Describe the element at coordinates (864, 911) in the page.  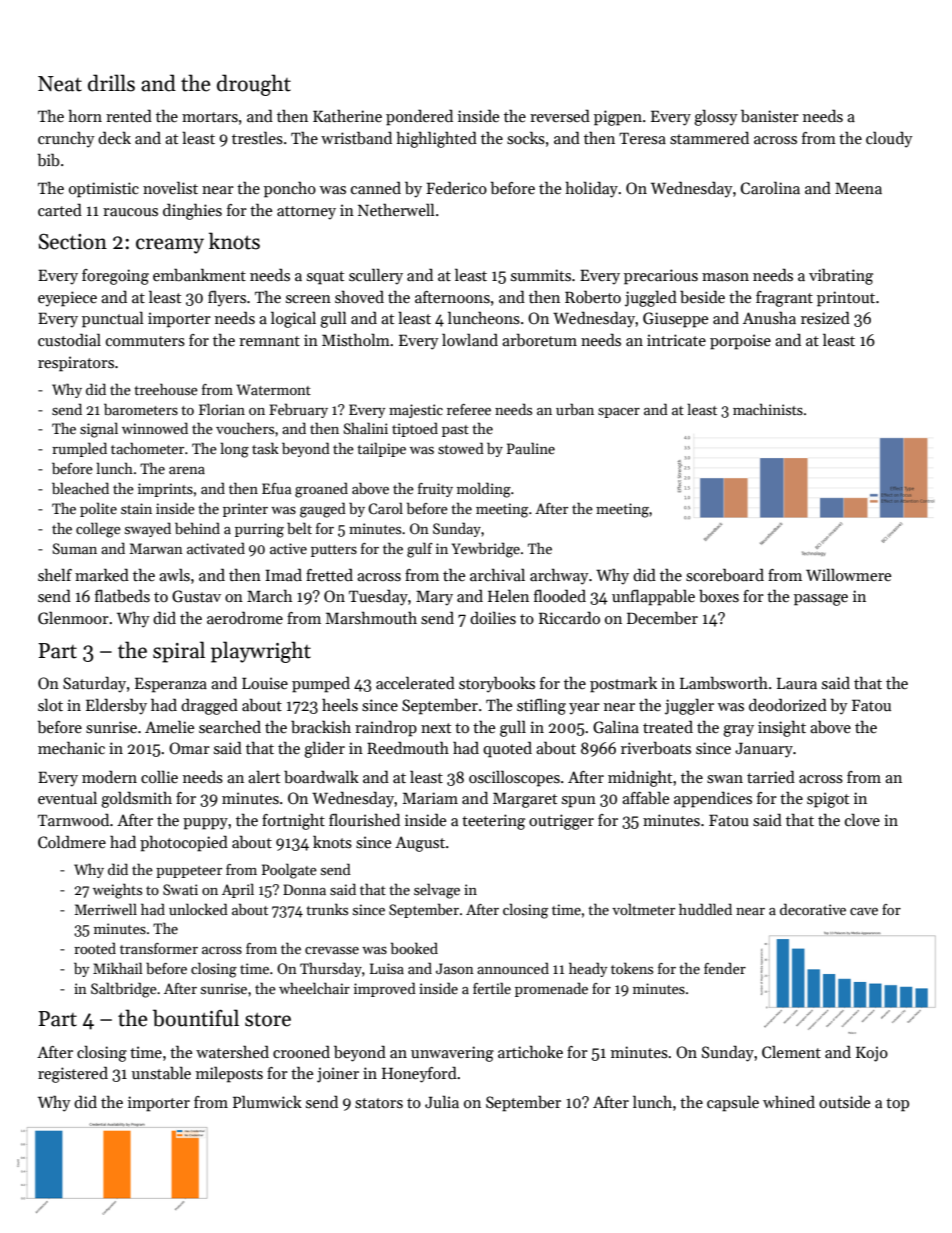
I see `cave` at that location.
